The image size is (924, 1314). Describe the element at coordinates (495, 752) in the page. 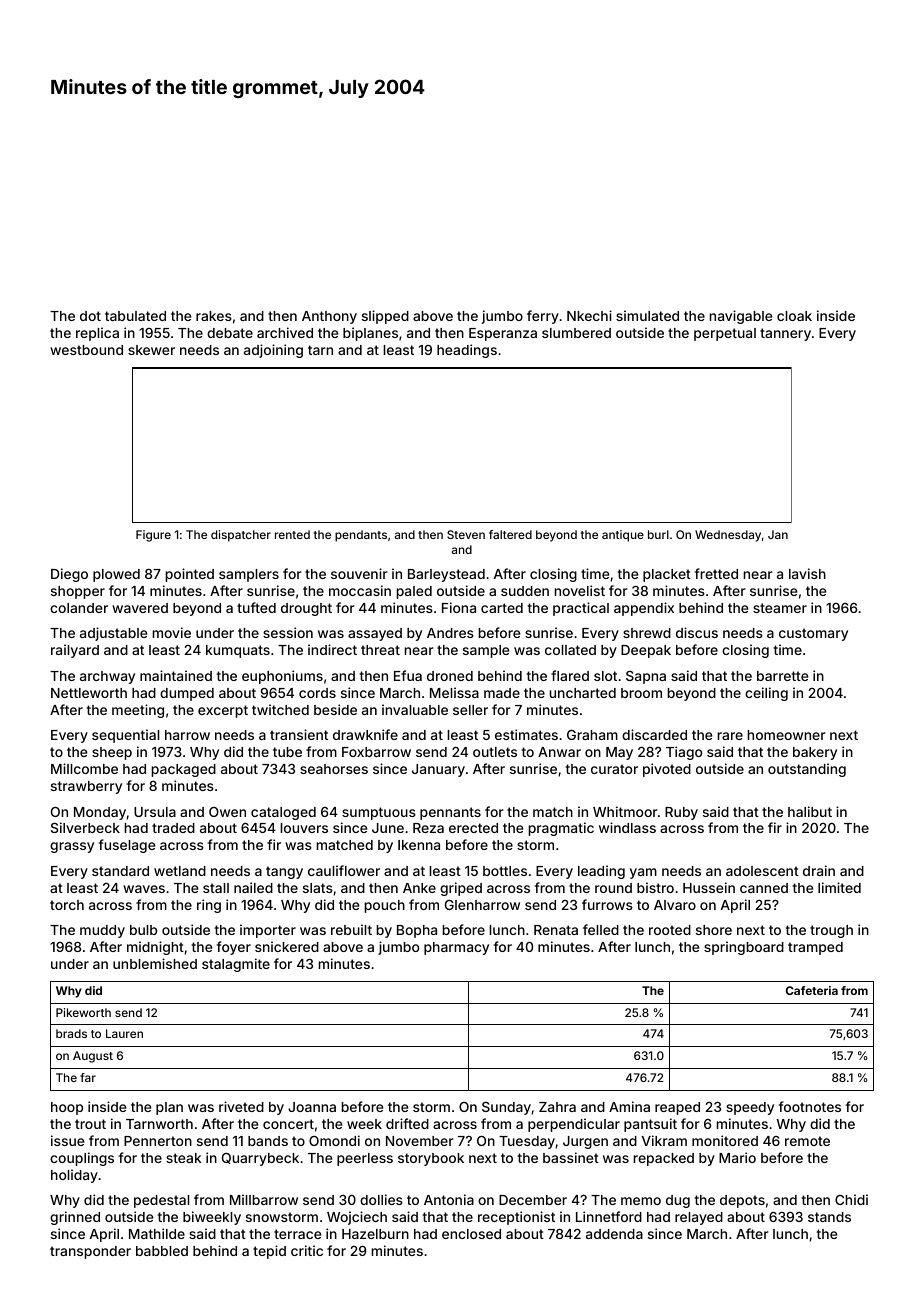

I see `outlets` at that location.
